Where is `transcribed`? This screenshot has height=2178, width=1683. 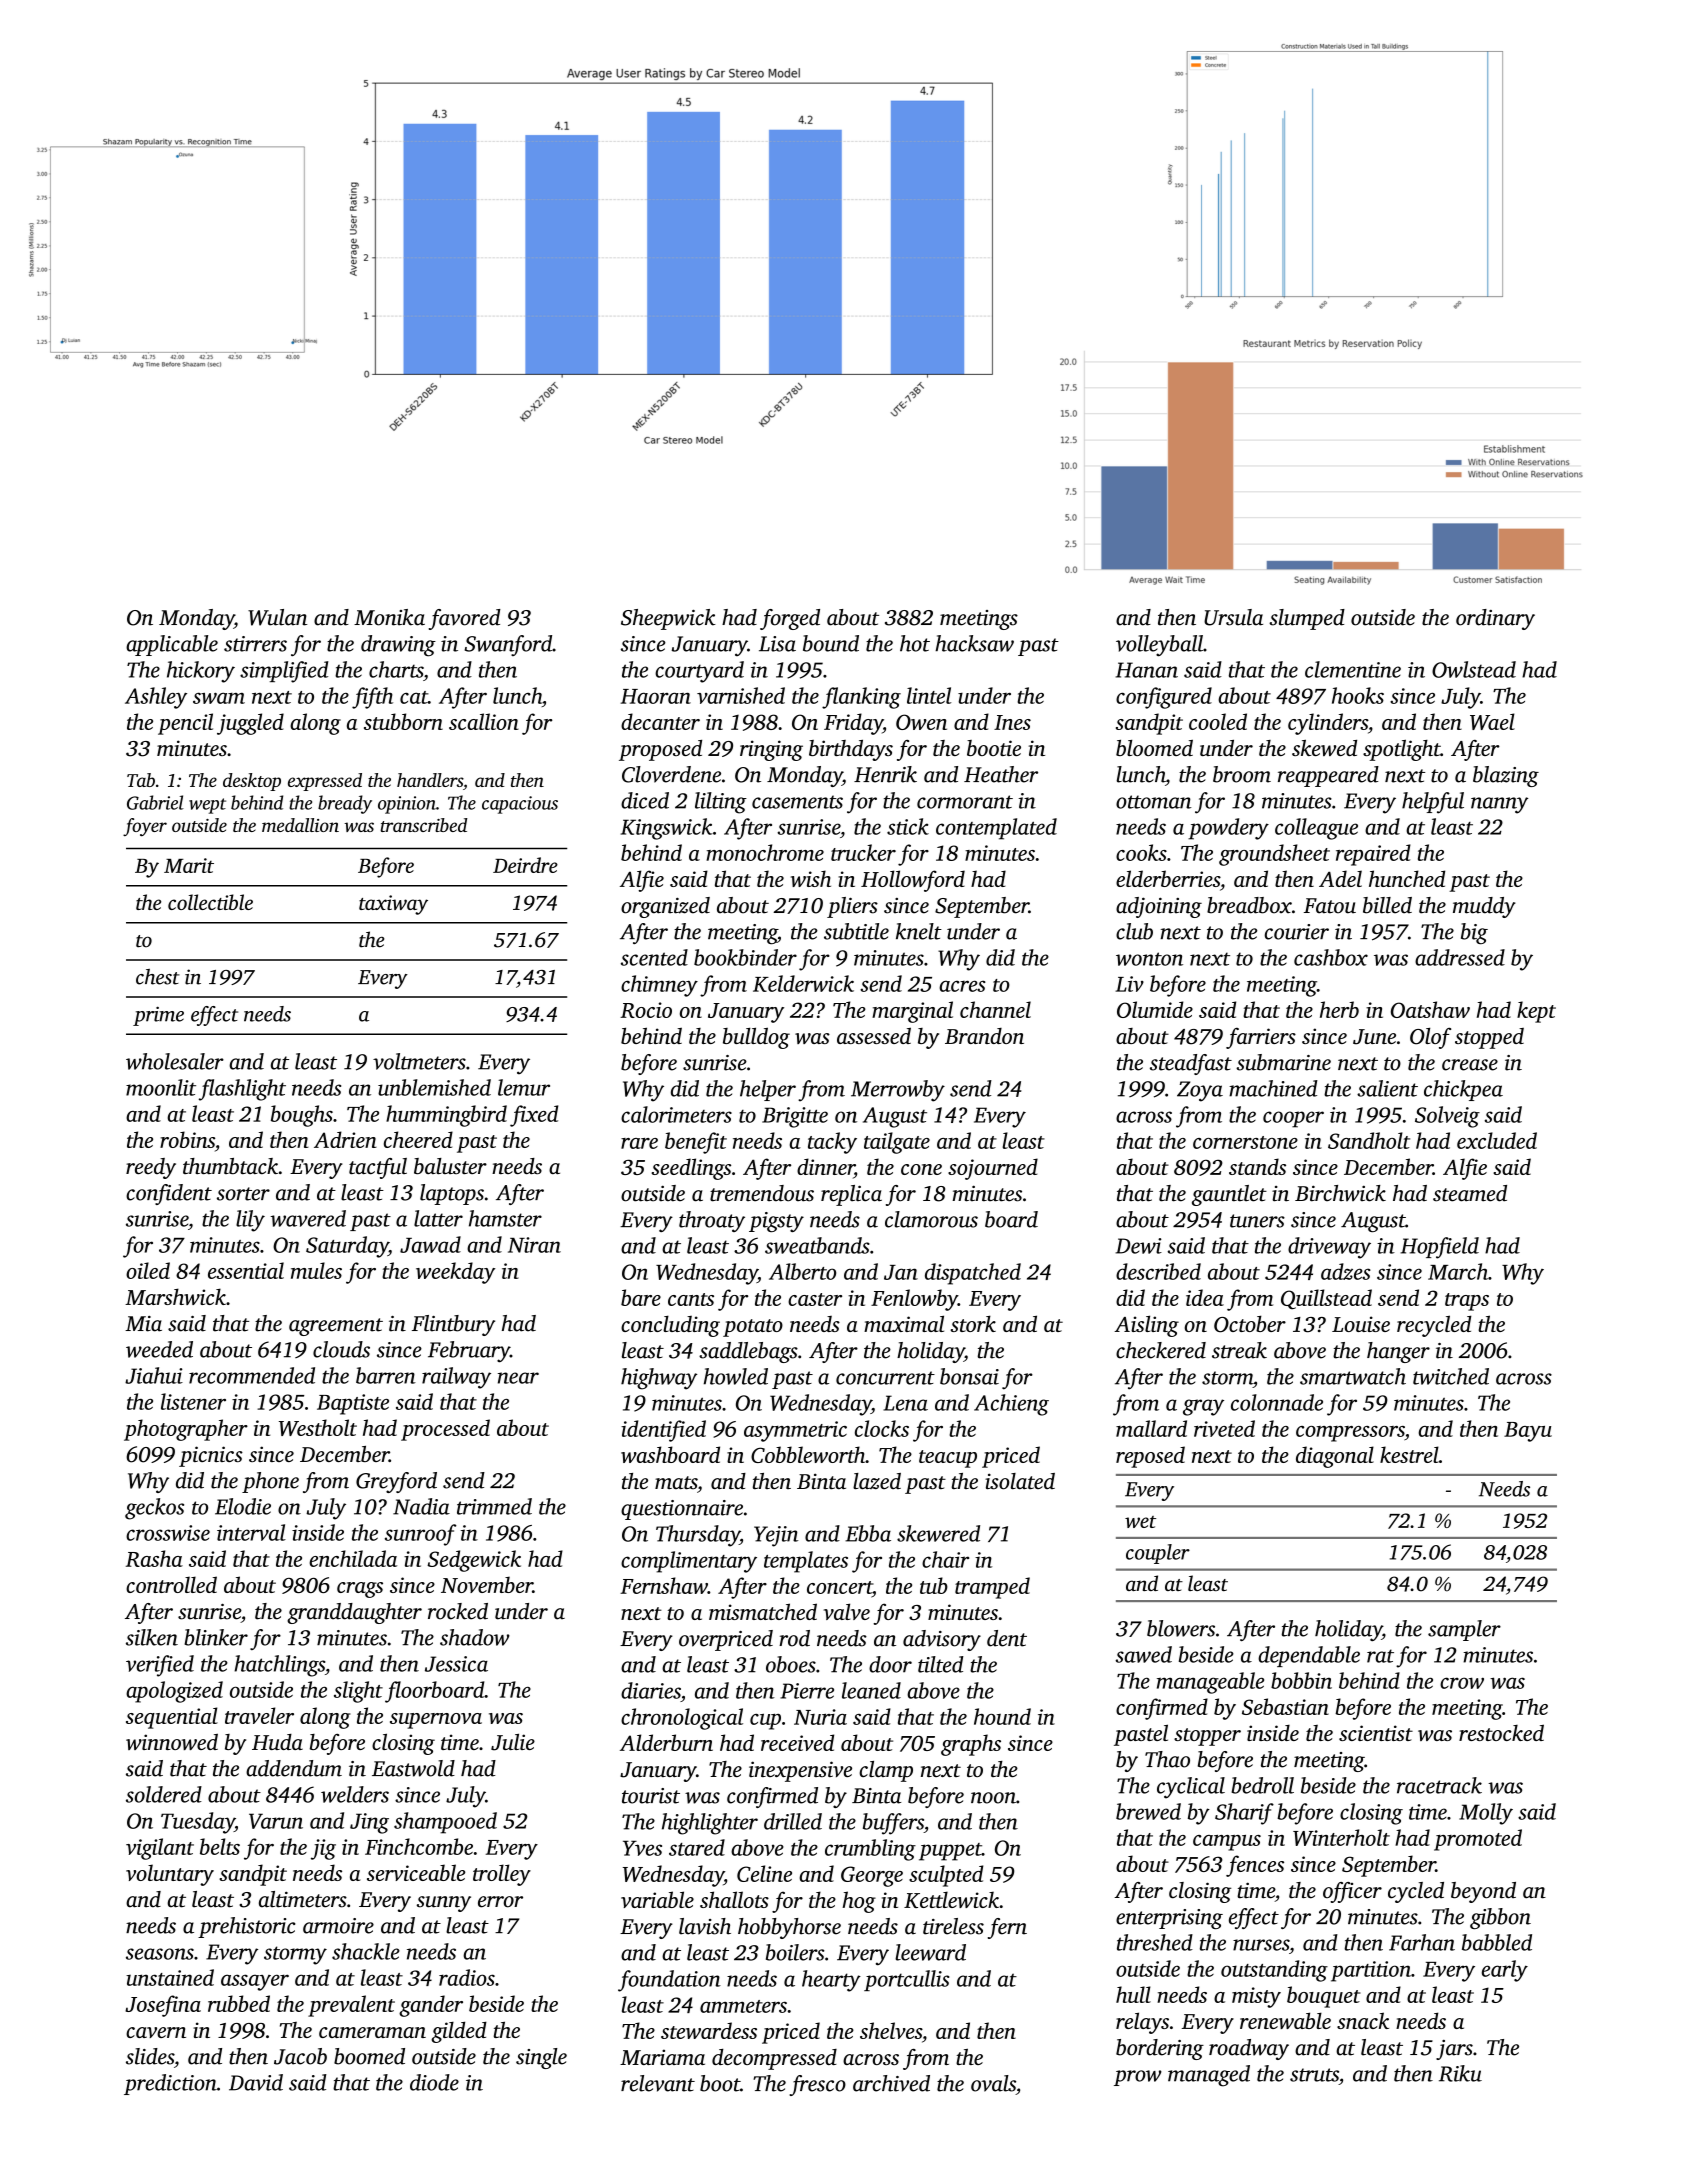 transcribed is located at coordinates (424, 825).
